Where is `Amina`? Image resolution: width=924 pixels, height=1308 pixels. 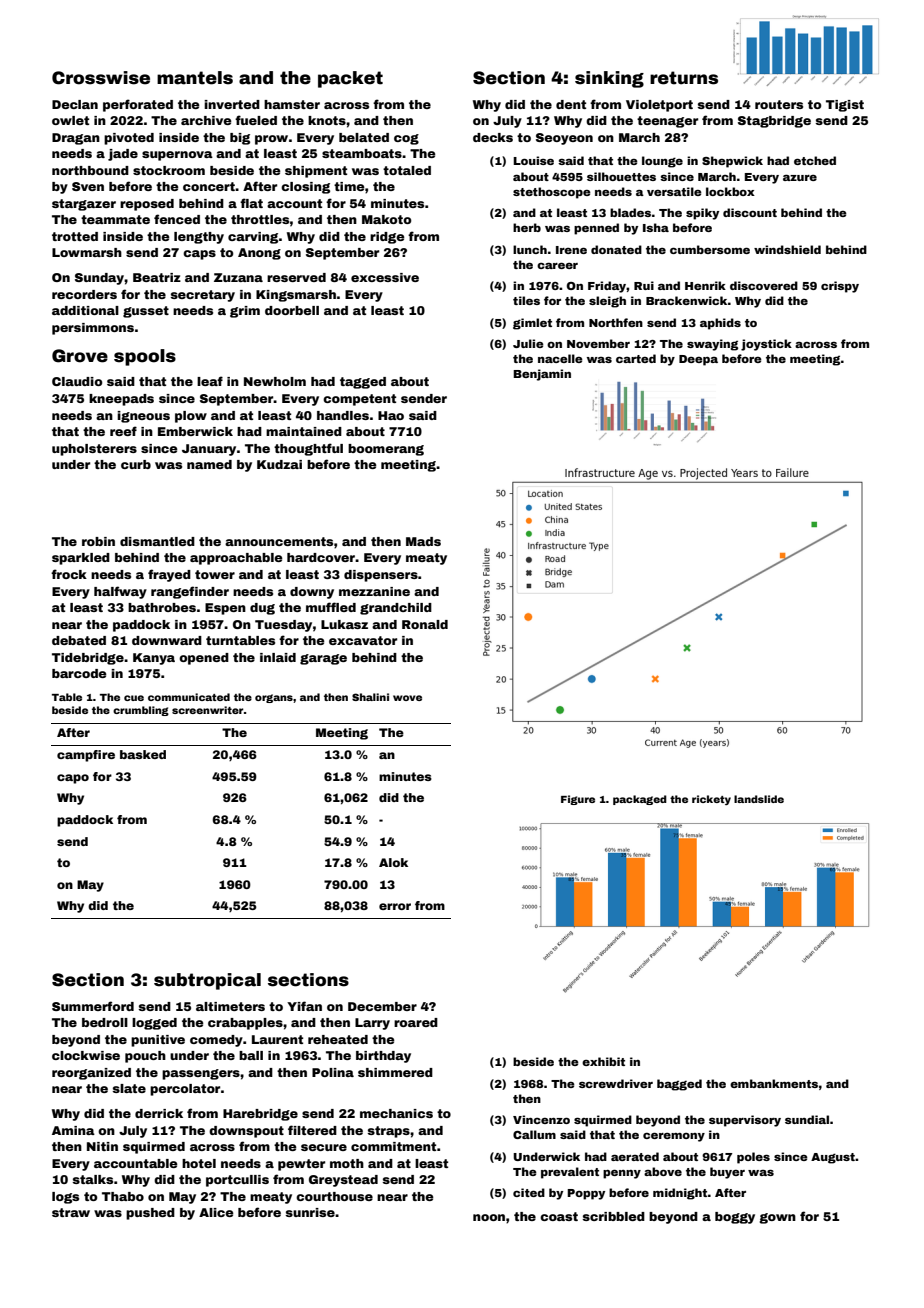 Amina is located at coordinates (73, 1130).
